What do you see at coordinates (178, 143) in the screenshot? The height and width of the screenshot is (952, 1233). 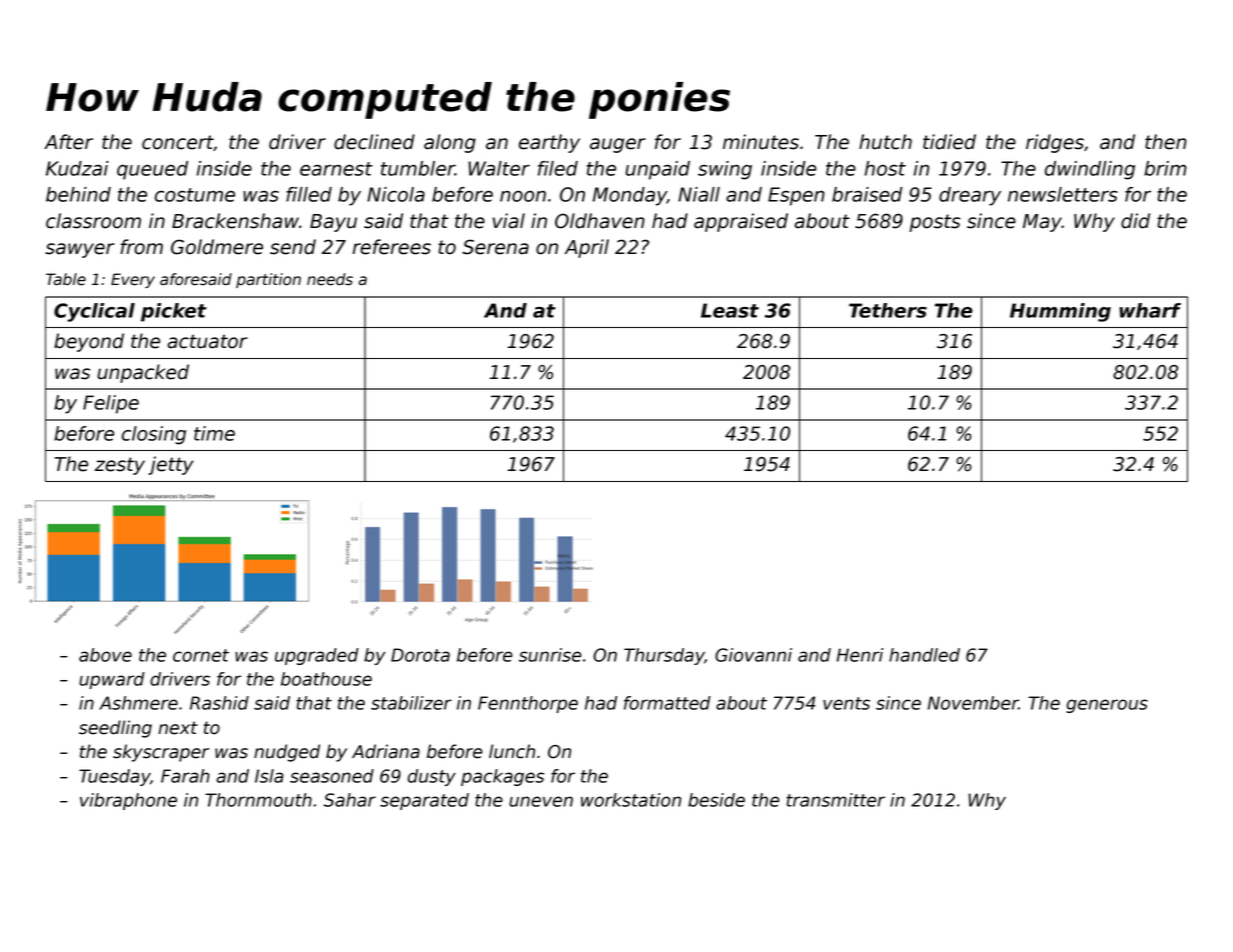 I see `concert` at bounding box center [178, 143].
